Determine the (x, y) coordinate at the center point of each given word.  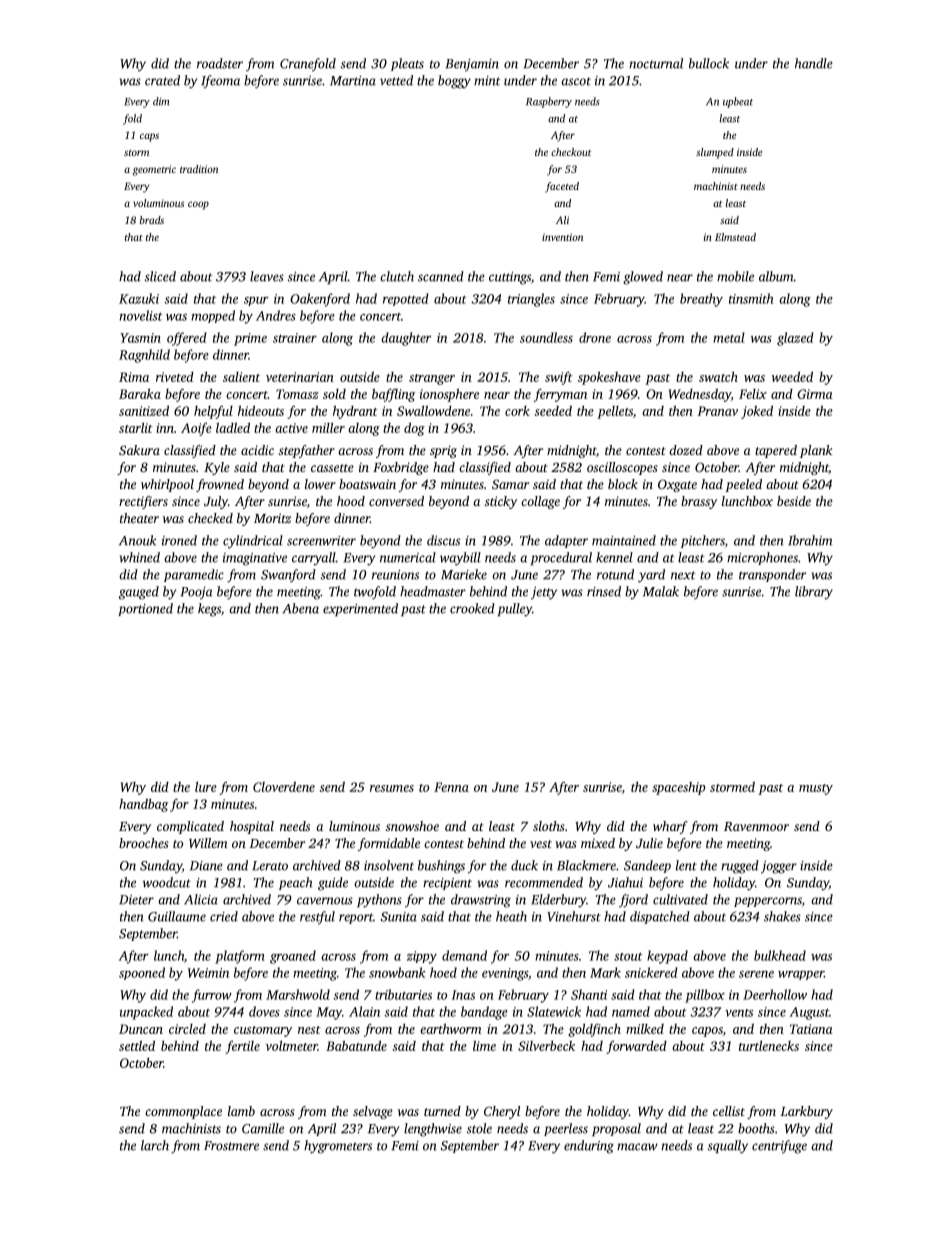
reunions (395, 575)
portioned (145, 609)
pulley (514, 610)
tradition (199, 169)
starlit (136, 428)
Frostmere (231, 1146)
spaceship (679, 788)
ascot (576, 81)
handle (814, 63)
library (814, 593)
